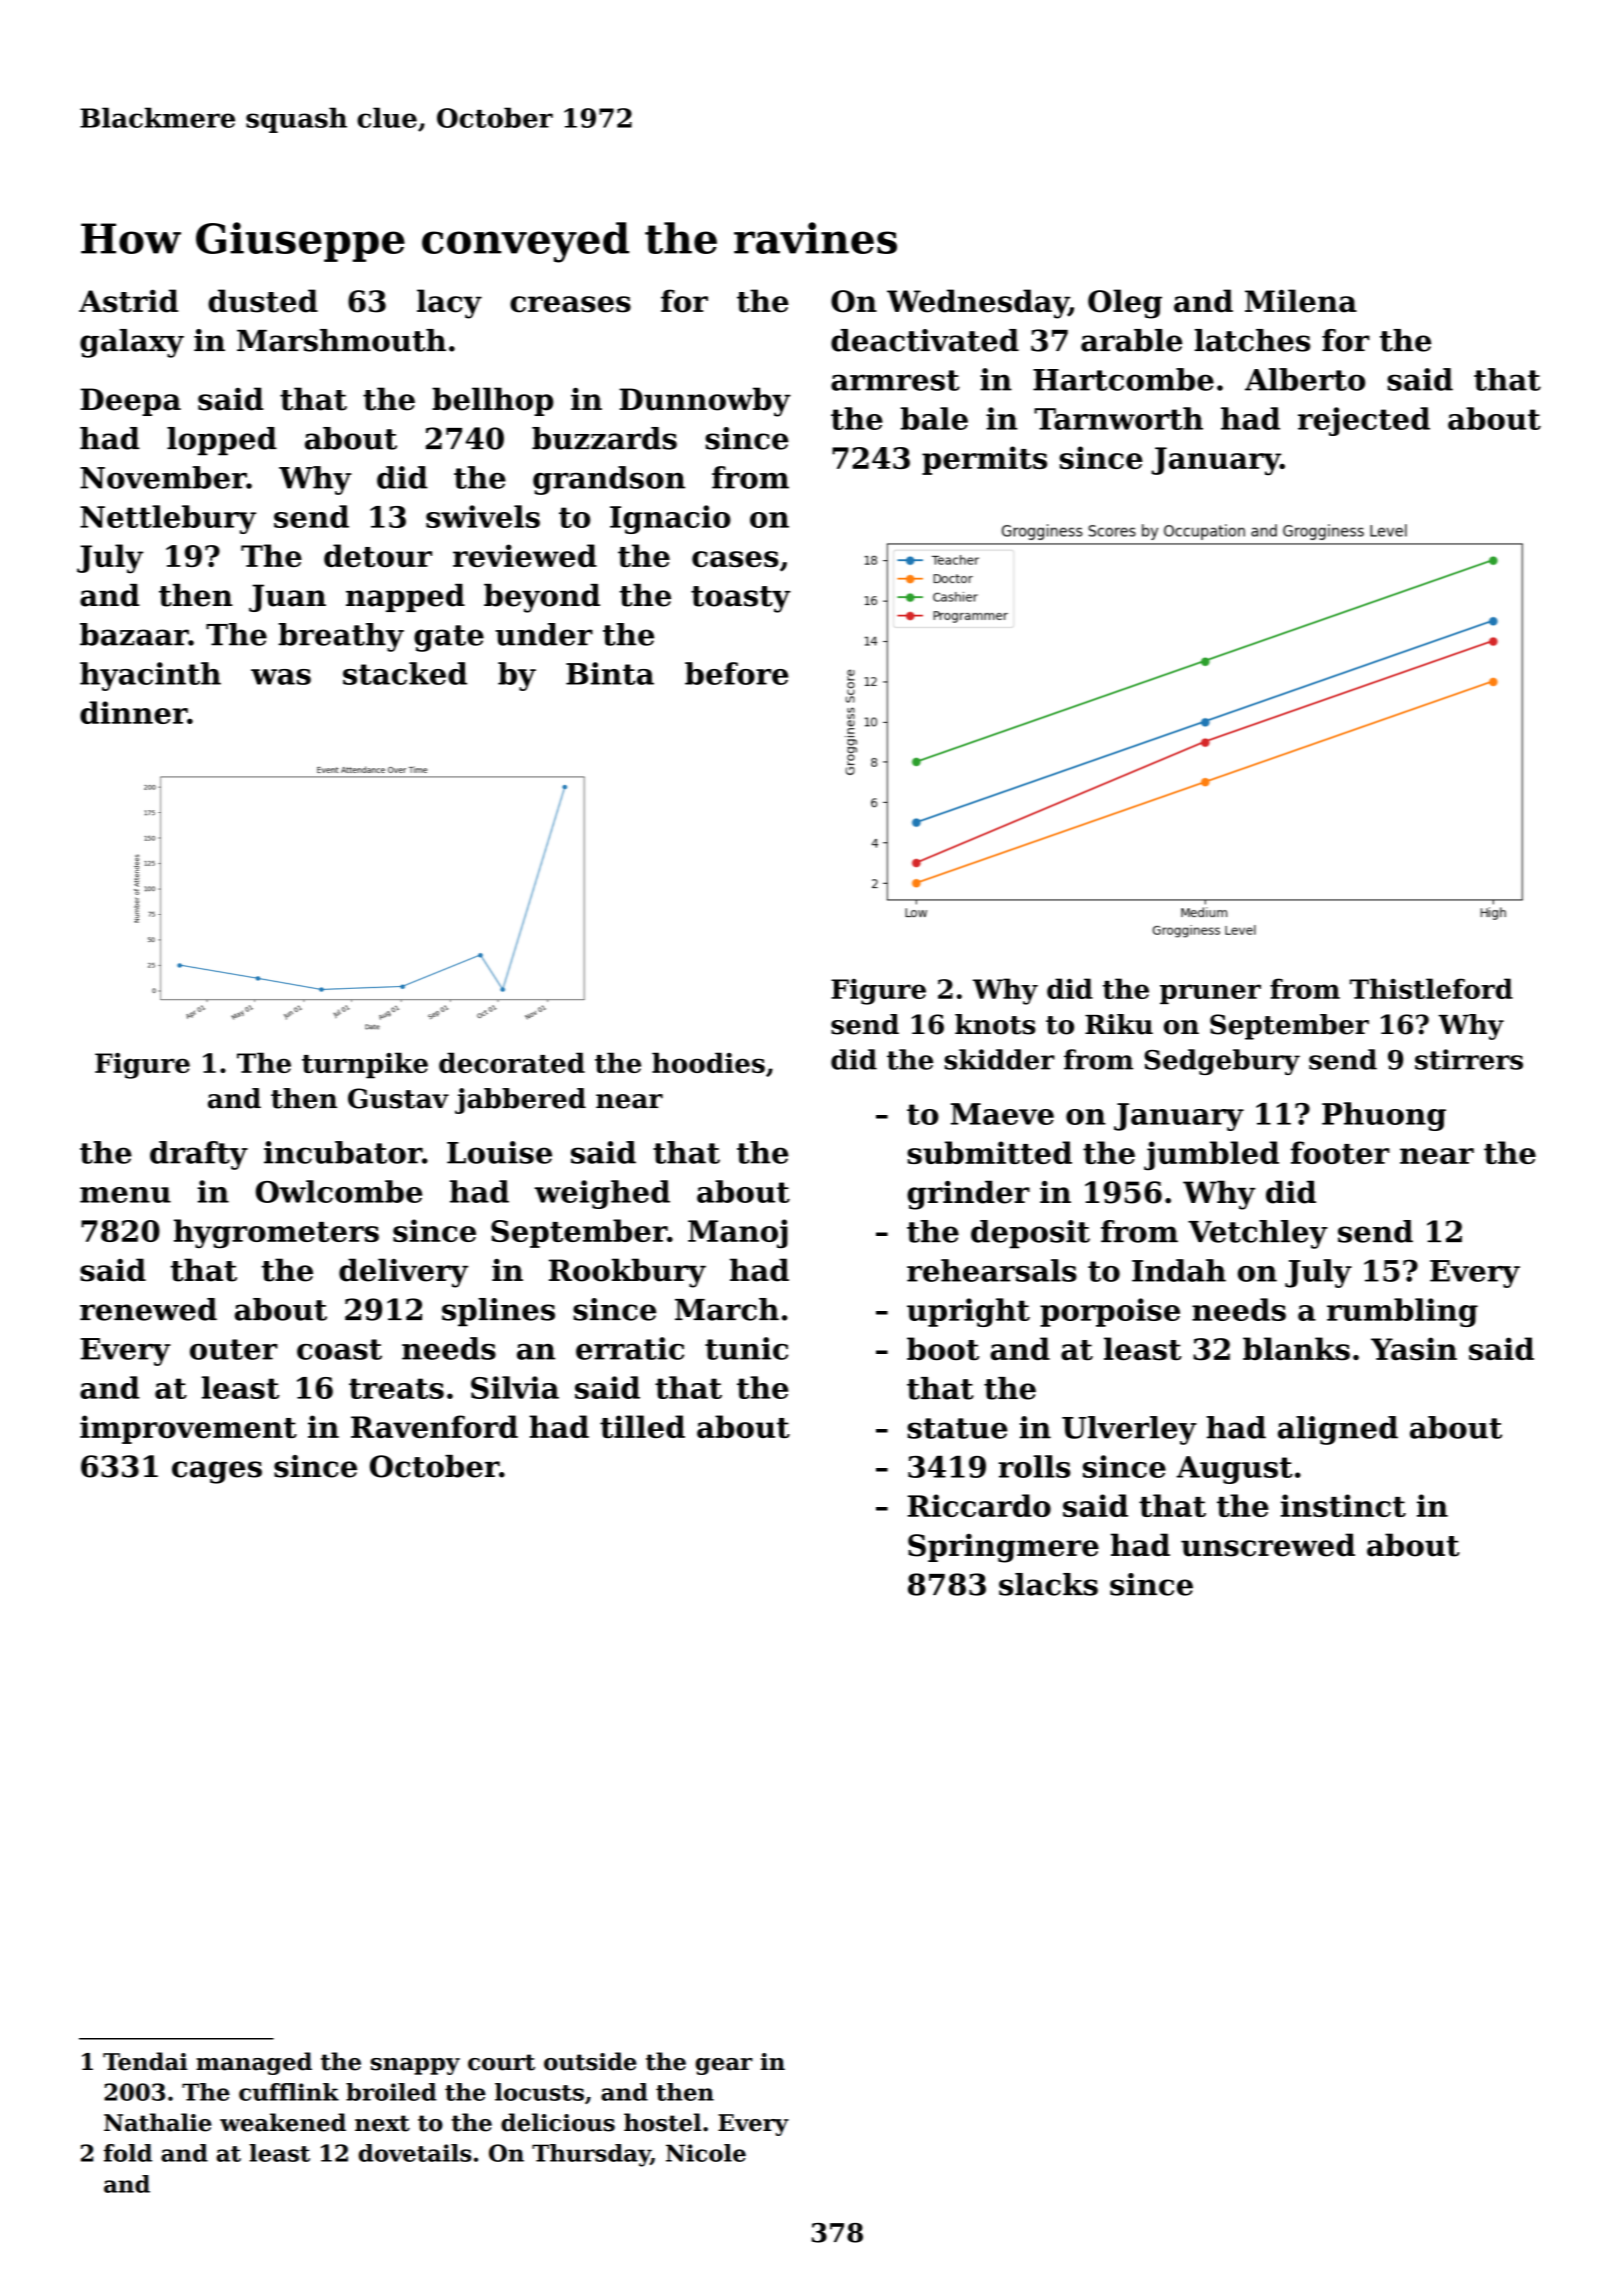 The width and height of the document is (1620, 2292). What do you see at coordinates (1301, 301) in the document?
I see `Milena` at bounding box center [1301, 301].
